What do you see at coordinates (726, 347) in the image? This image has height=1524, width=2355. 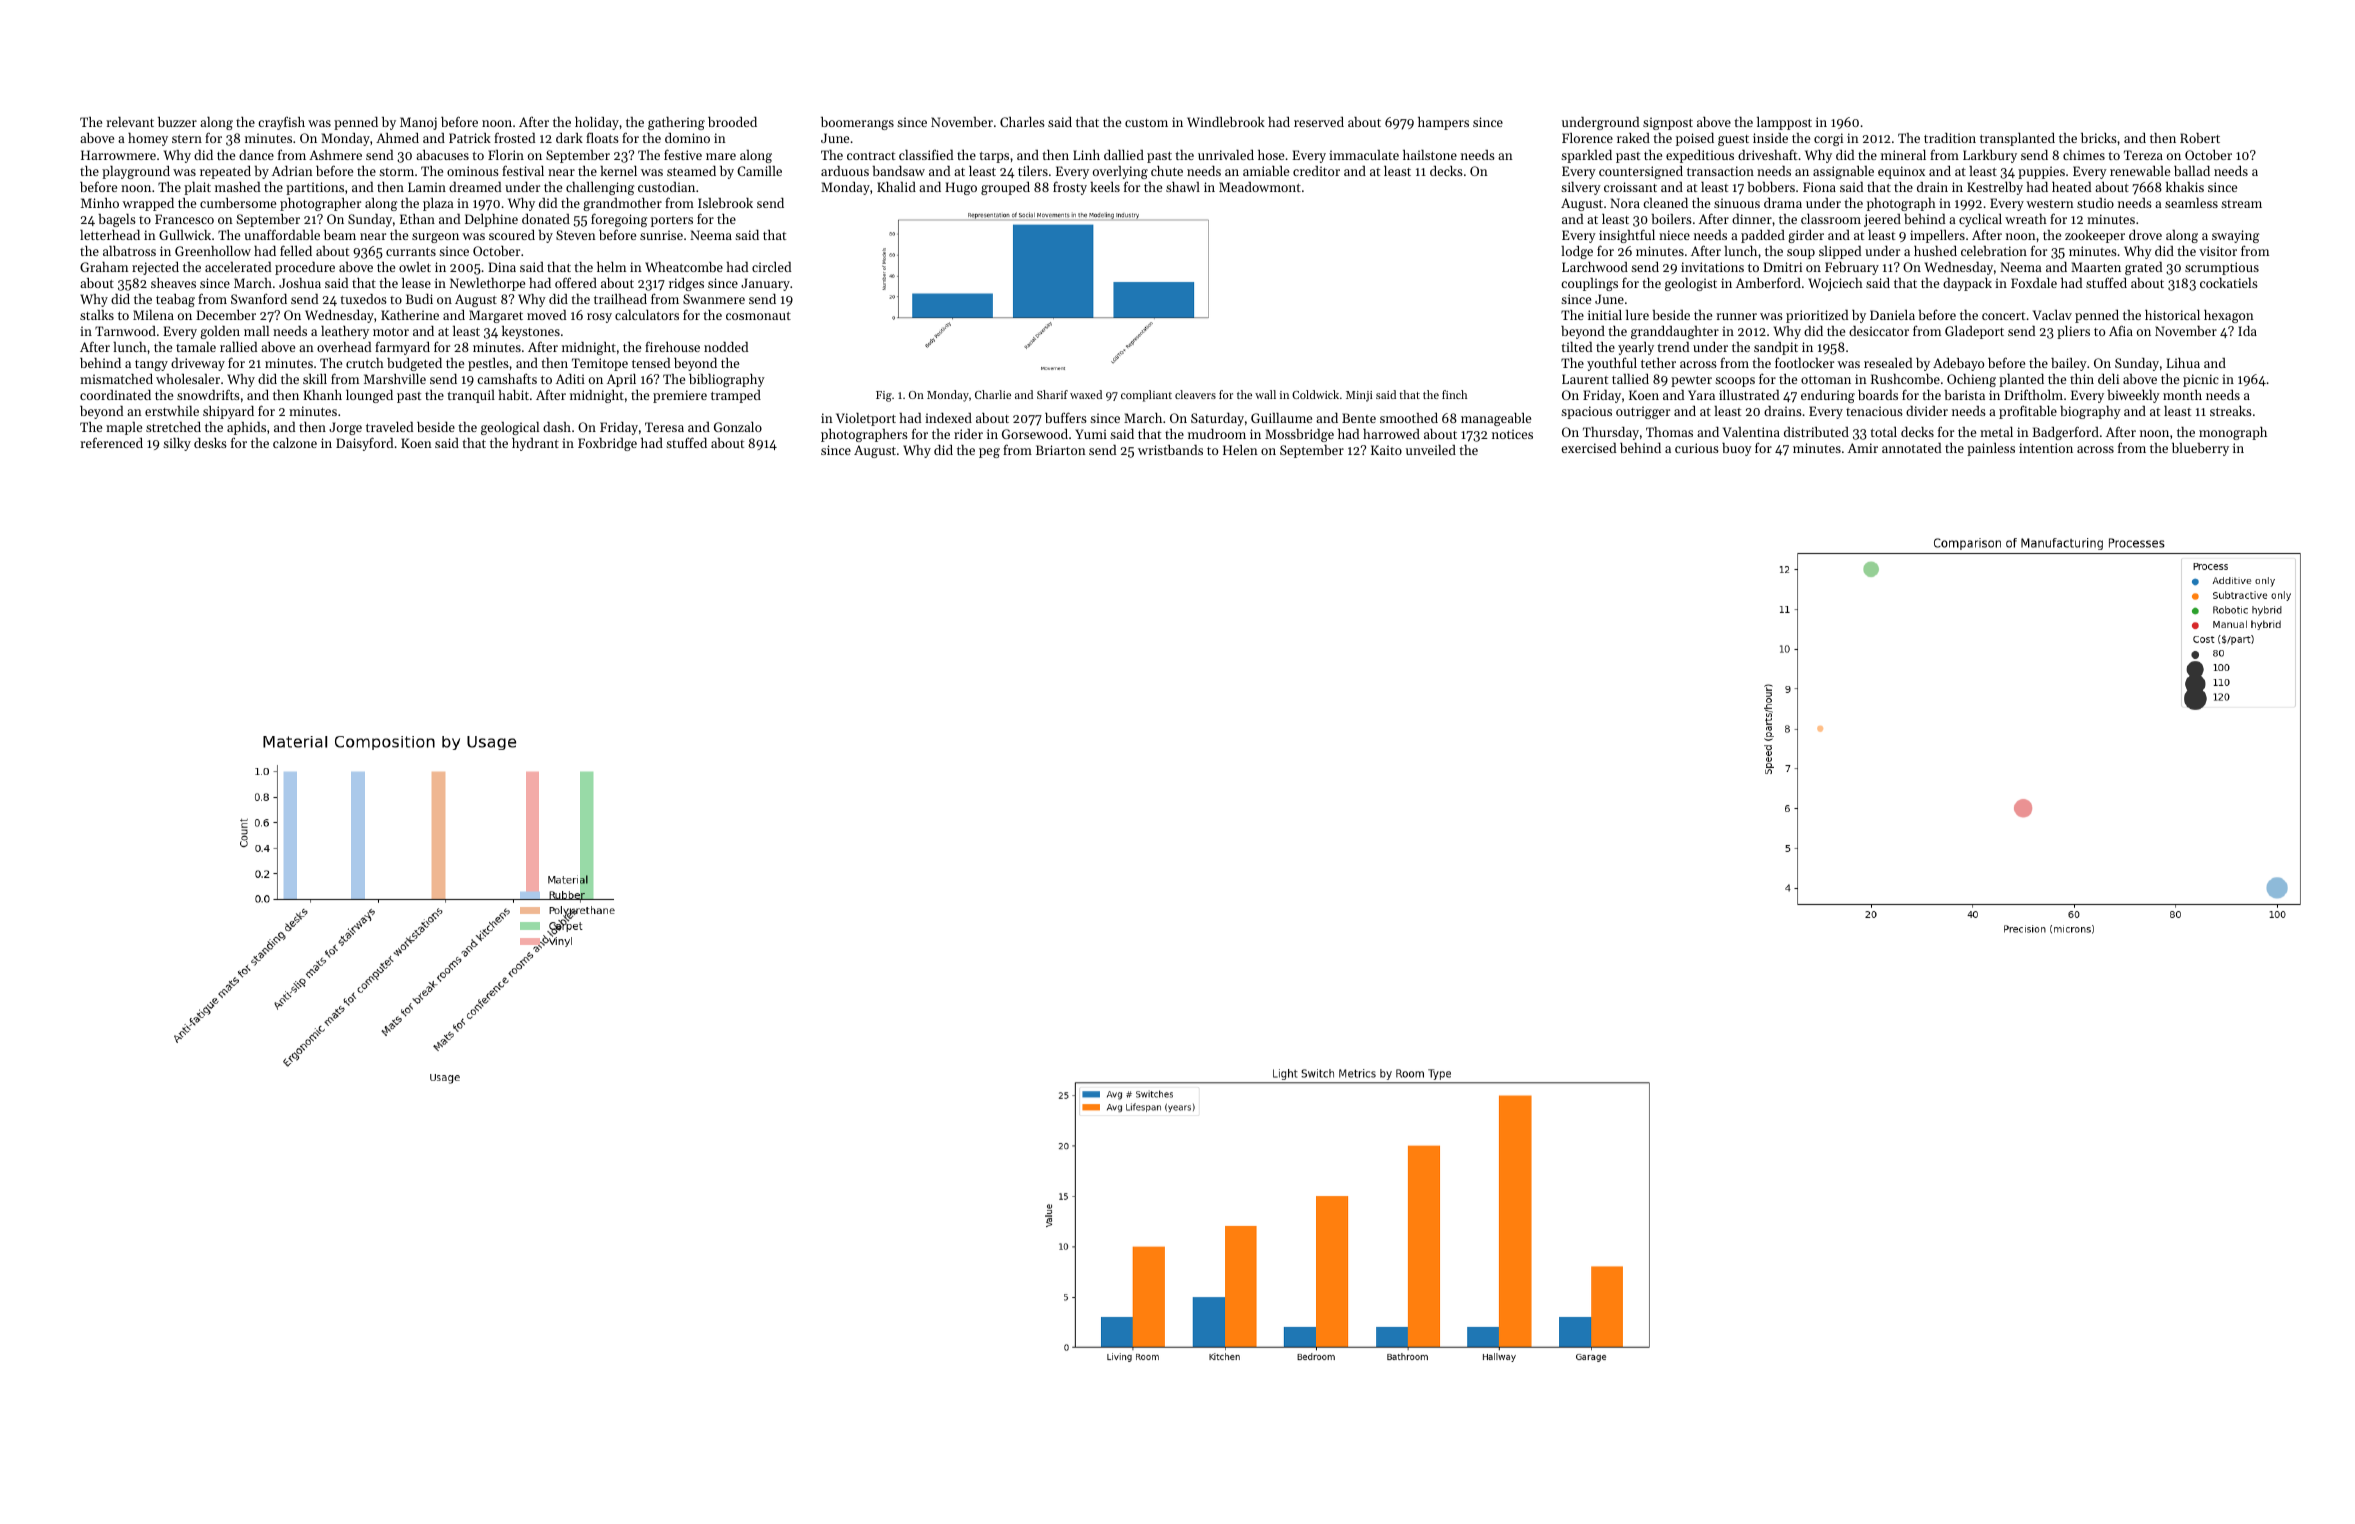 I see `nodded` at bounding box center [726, 347].
